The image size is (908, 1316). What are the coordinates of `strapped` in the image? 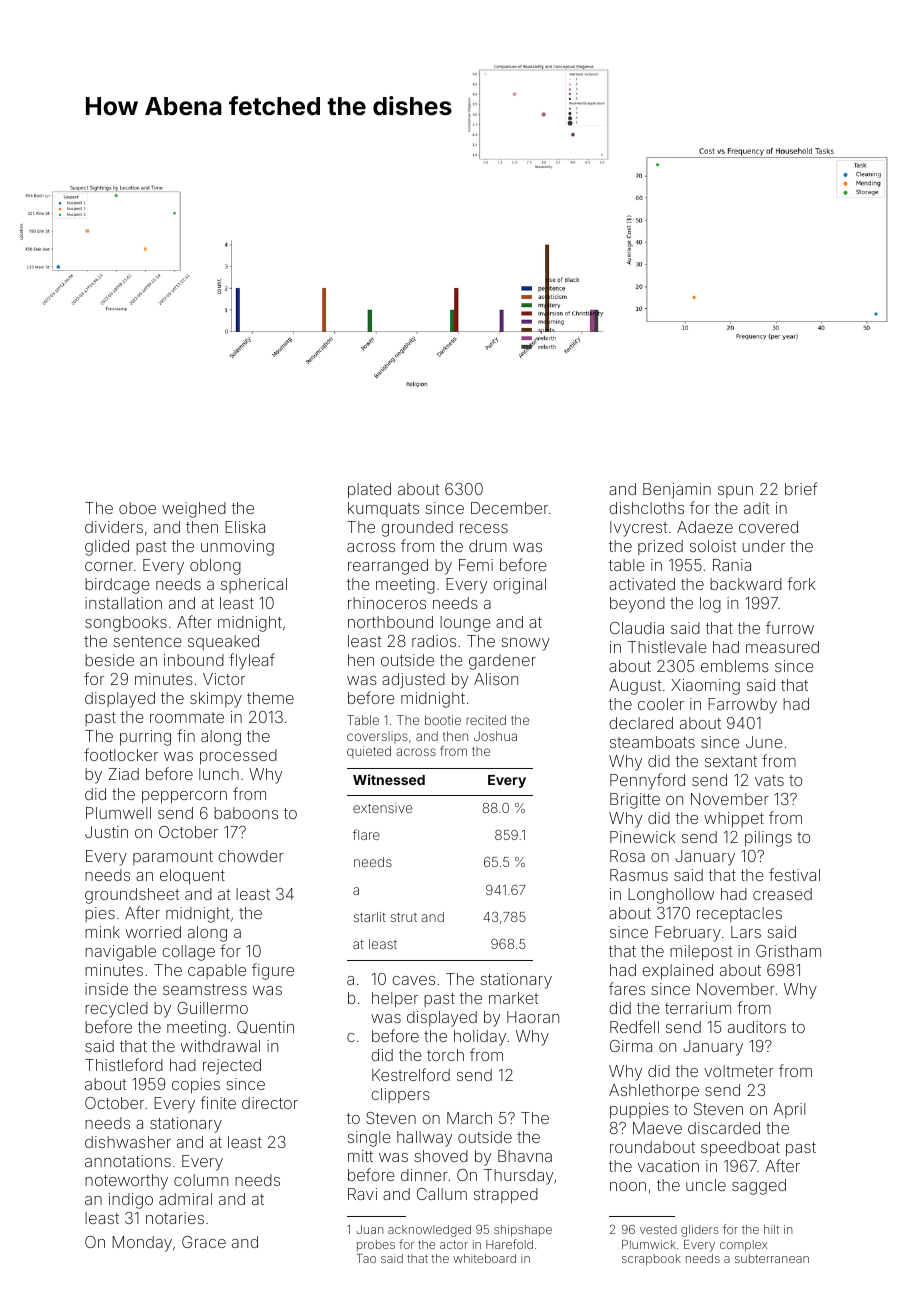 It's located at (506, 1196).
